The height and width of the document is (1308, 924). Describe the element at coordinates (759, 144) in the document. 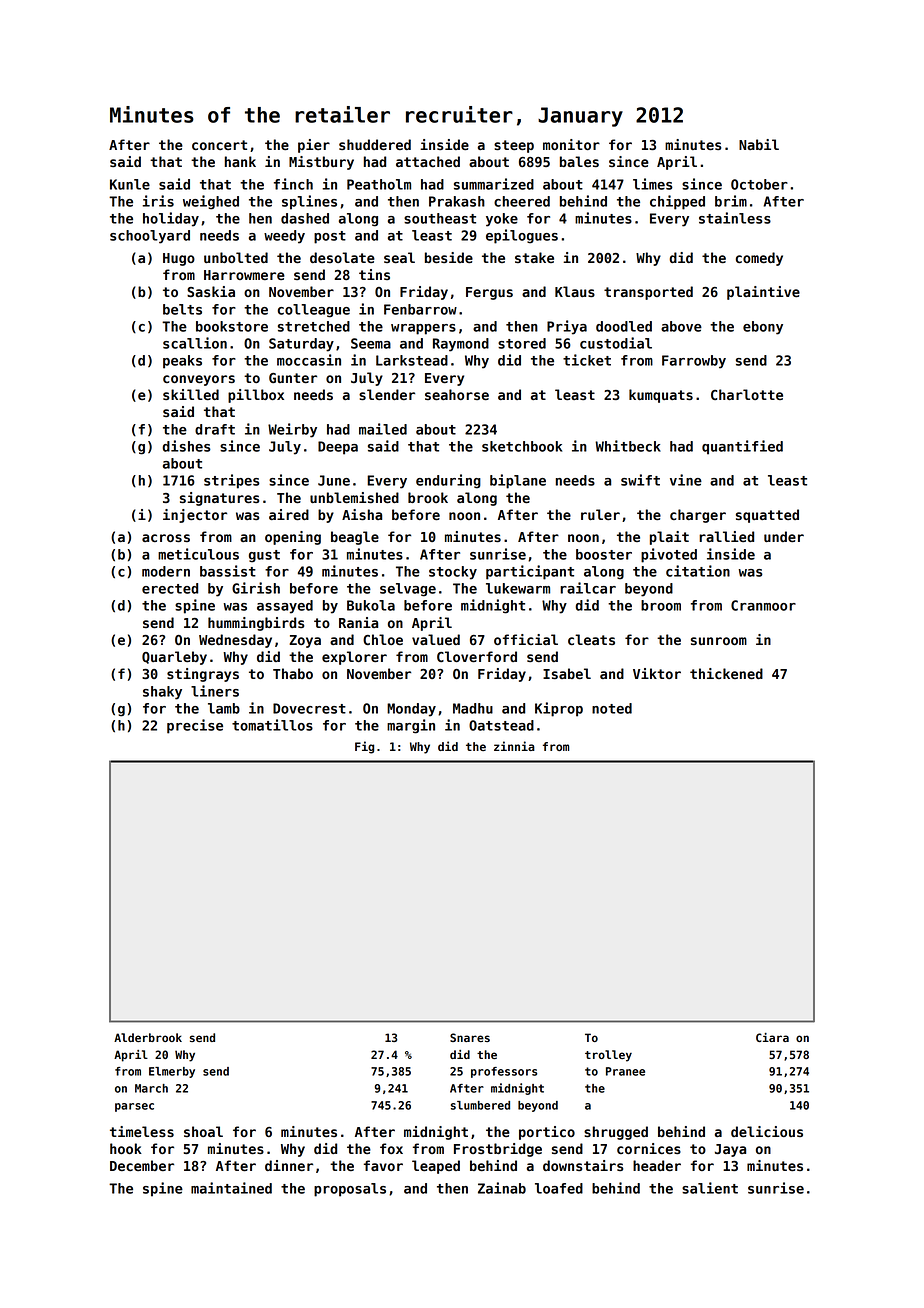

I see `Nabil` at that location.
